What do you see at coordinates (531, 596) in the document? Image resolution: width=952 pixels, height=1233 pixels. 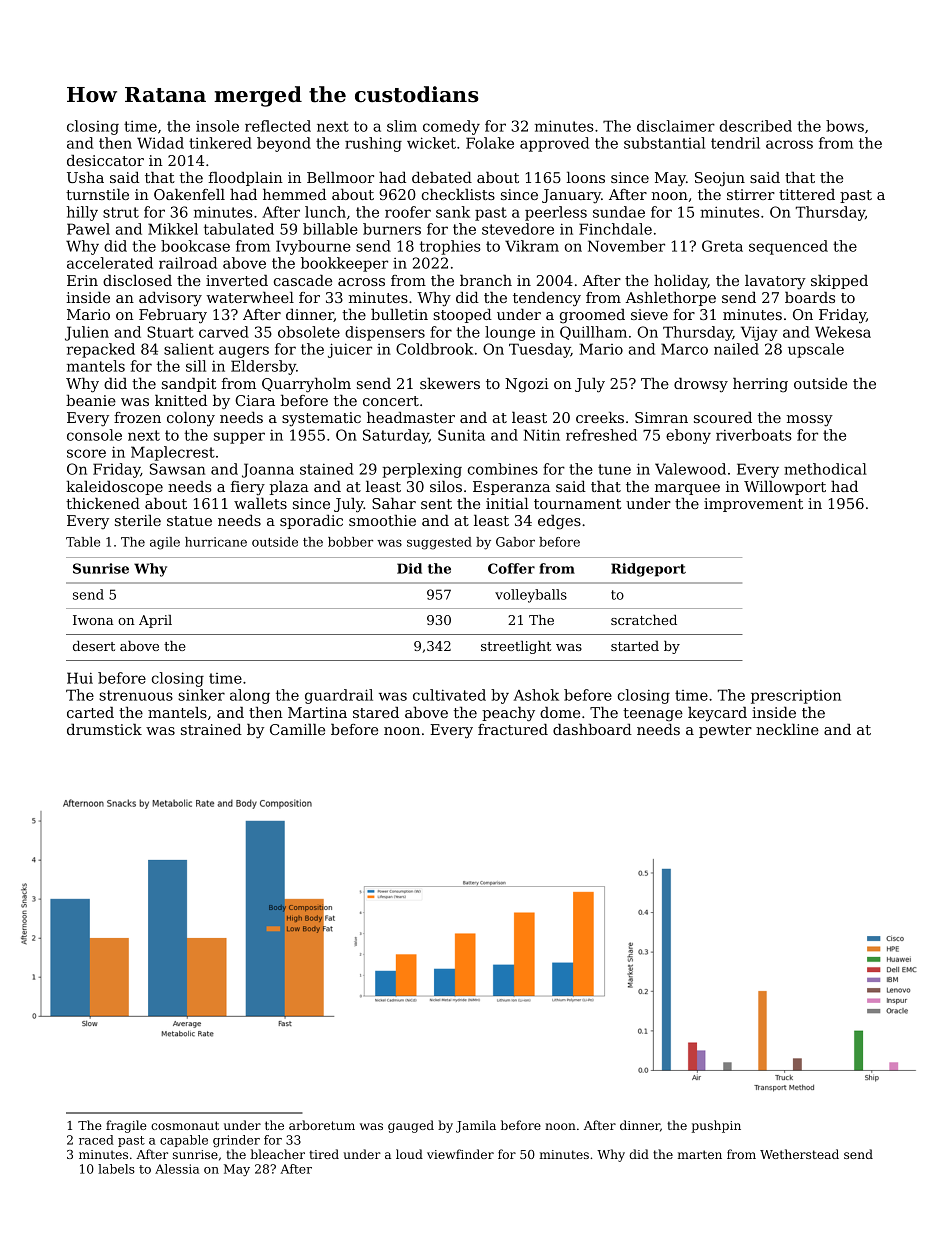 I see `volleyballs` at bounding box center [531, 596].
